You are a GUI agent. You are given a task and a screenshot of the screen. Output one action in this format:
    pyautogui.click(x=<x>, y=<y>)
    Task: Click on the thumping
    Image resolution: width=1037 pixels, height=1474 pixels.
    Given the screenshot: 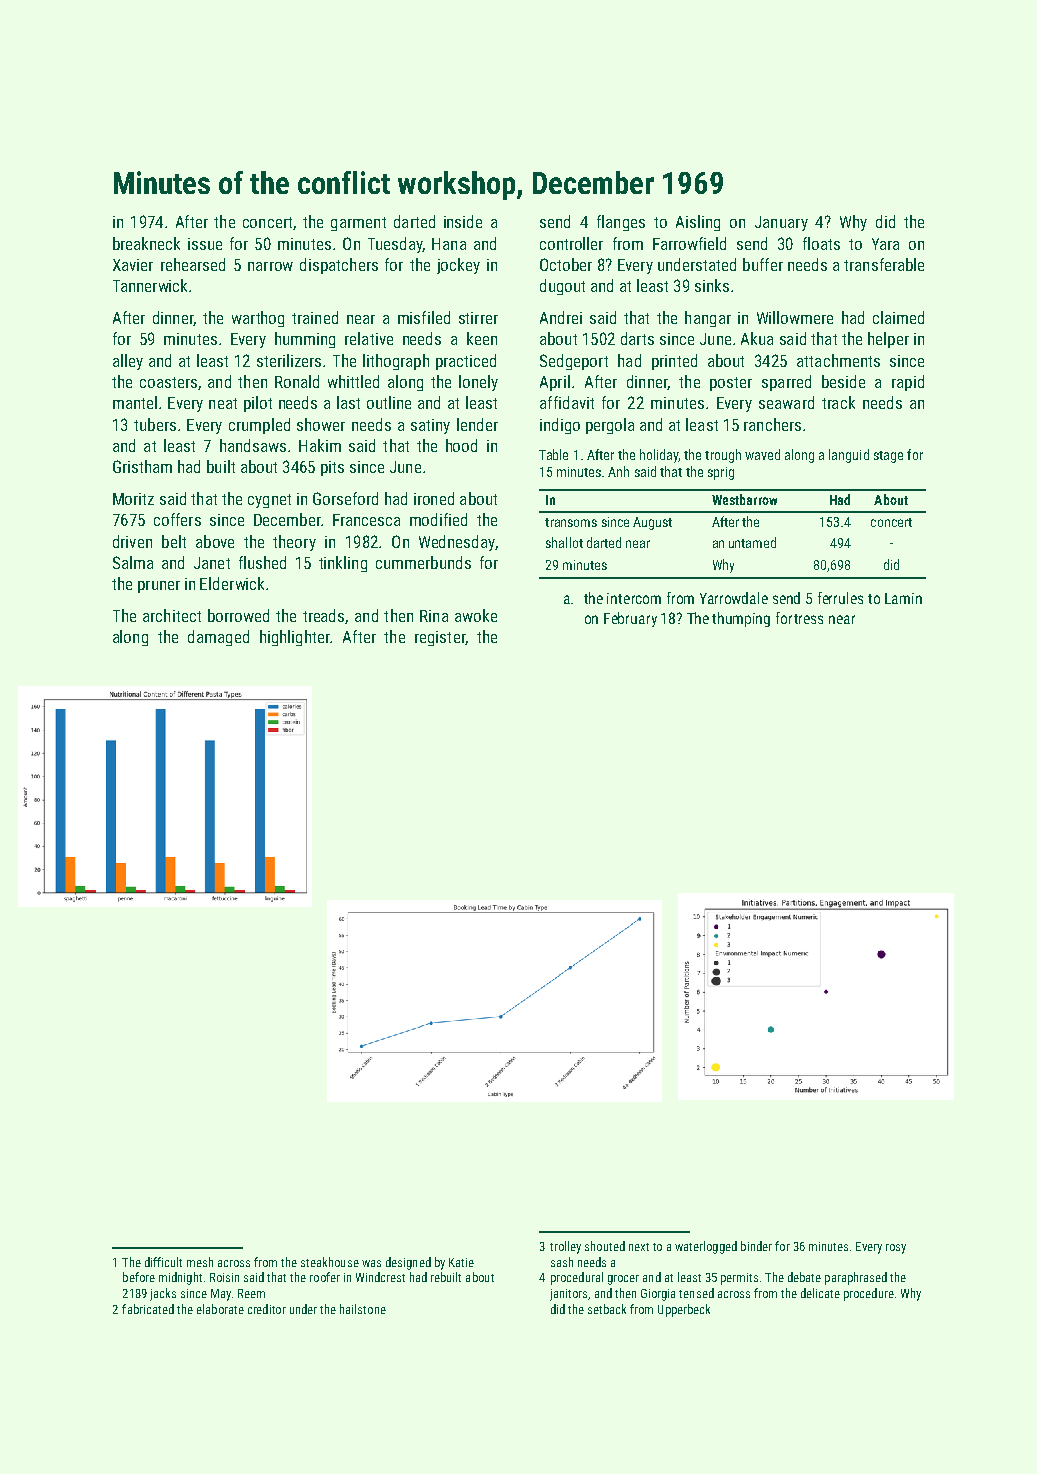 What is the action you would take?
    pyautogui.click(x=741, y=619)
